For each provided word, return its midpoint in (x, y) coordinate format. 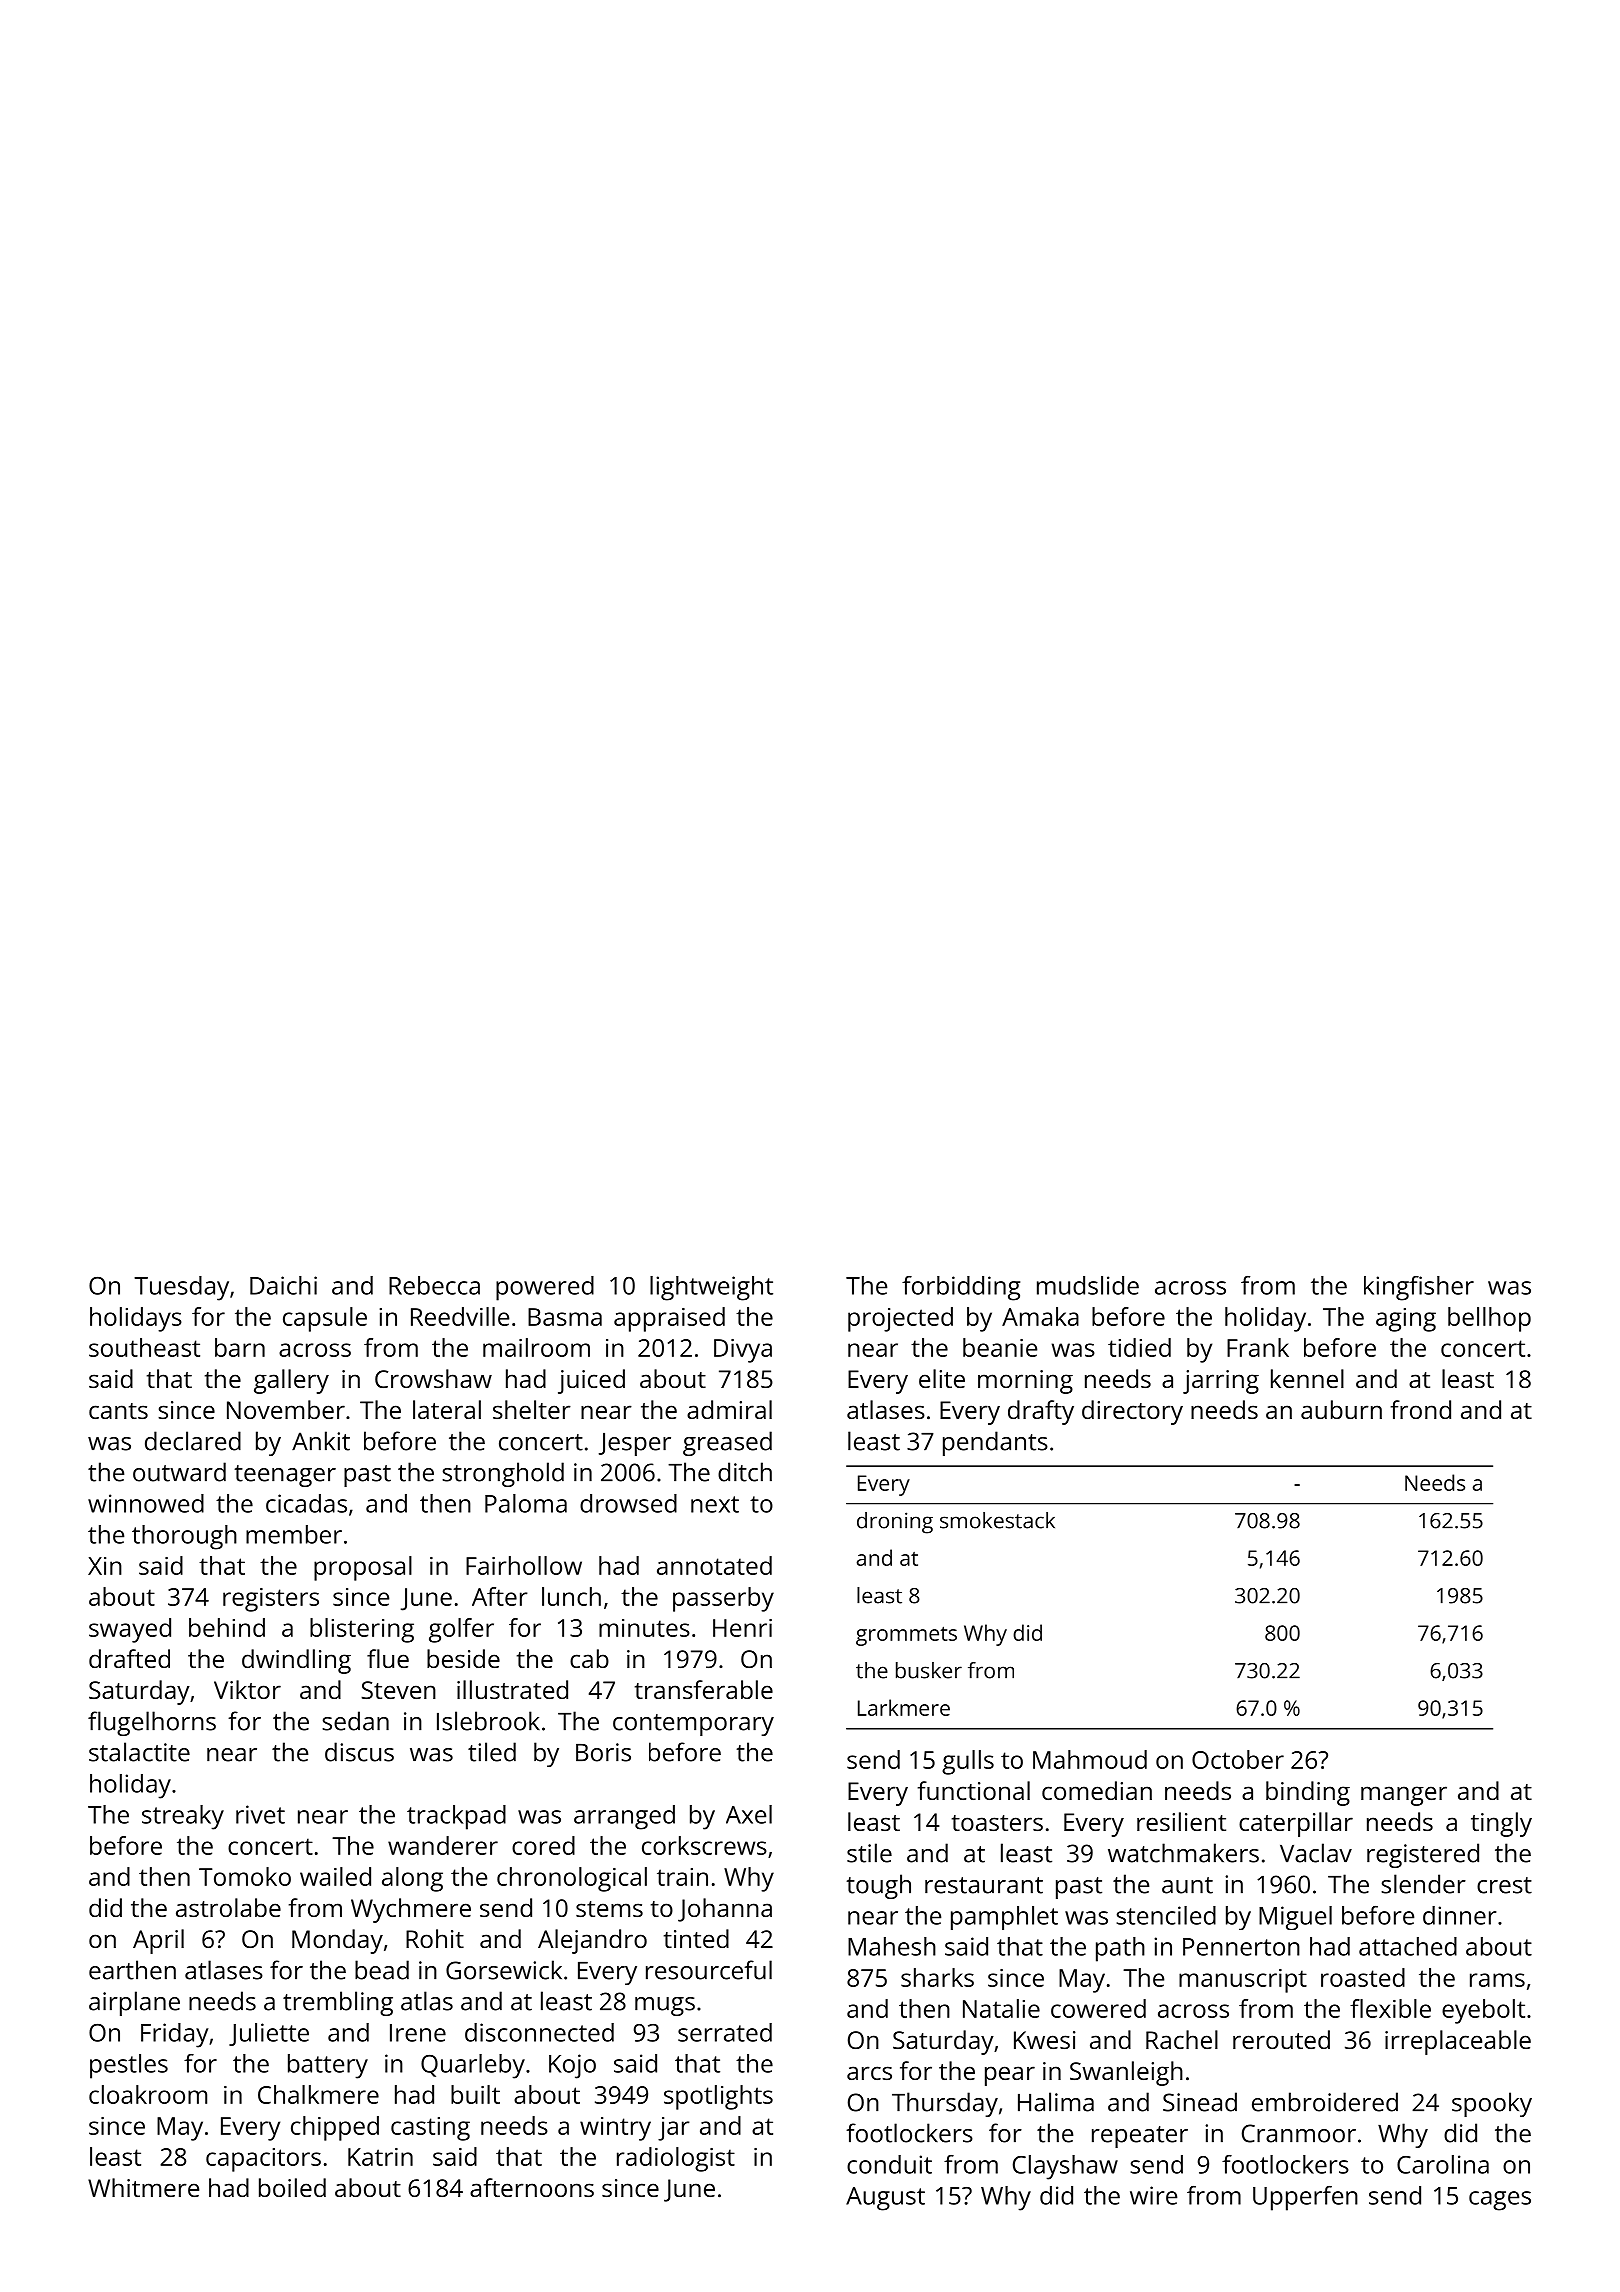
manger (1404, 1796)
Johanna (725, 1910)
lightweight (711, 1288)
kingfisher (1419, 1288)
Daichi (283, 1285)
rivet (260, 1814)
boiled (292, 2187)
